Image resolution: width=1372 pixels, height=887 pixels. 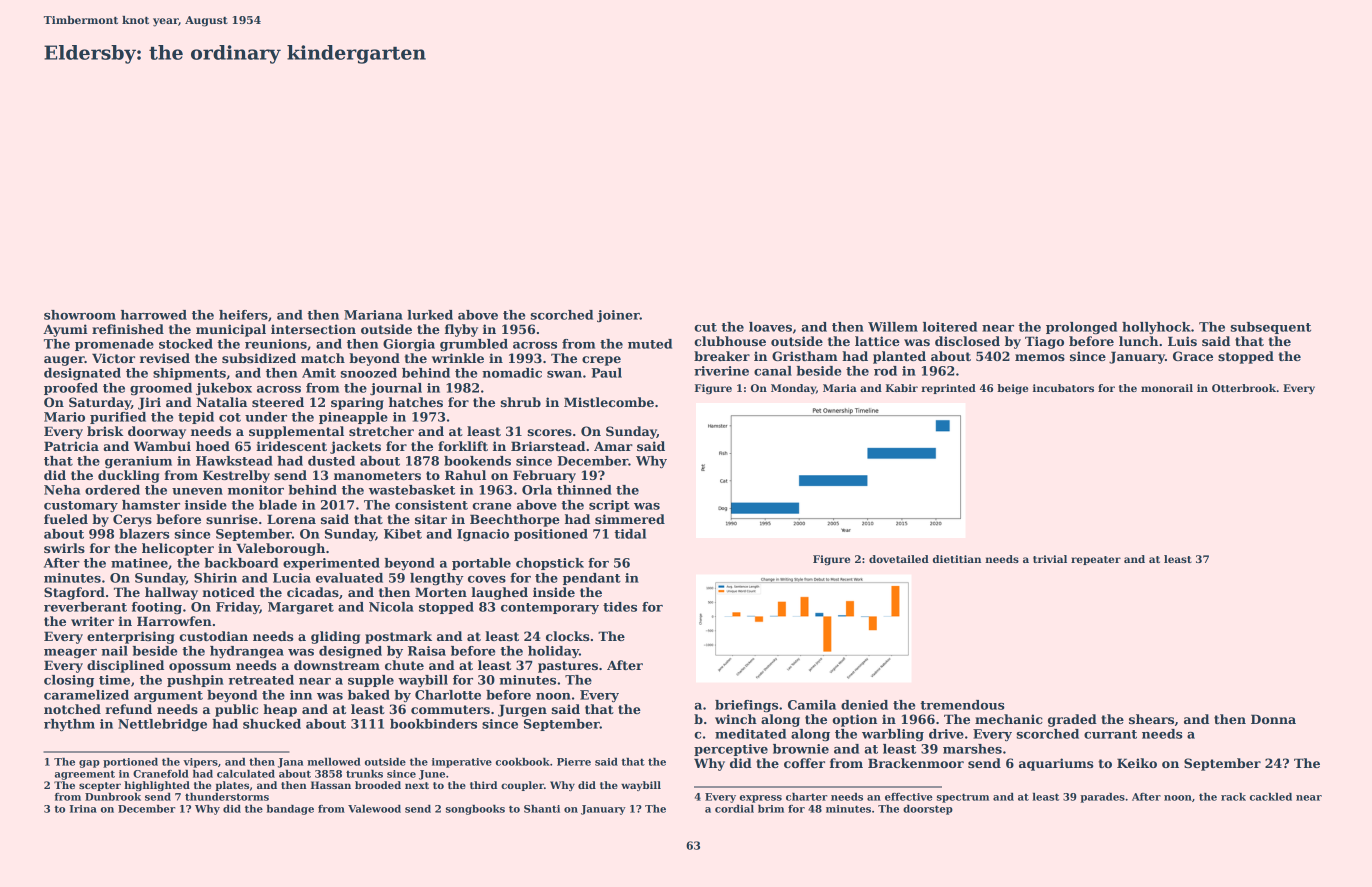 What do you see at coordinates (618, 316) in the screenshot?
I see `joiner` at bounding box center [618, 316].
